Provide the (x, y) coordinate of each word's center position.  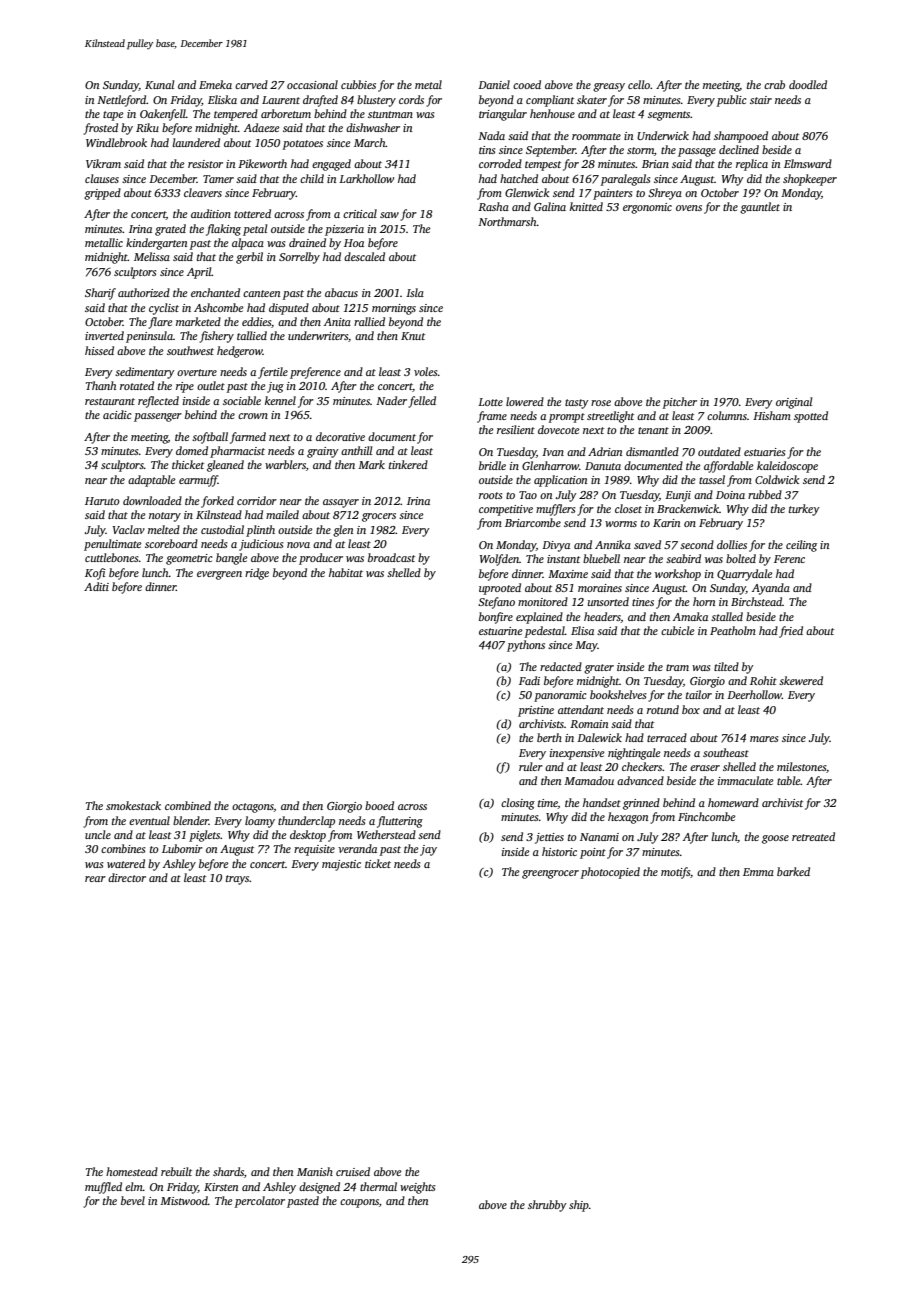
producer (321, 559)
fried (791, 632)
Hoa (354, 243)
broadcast (391, 557)
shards (228, 1171)
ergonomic (647, 208)
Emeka (215, 84)
